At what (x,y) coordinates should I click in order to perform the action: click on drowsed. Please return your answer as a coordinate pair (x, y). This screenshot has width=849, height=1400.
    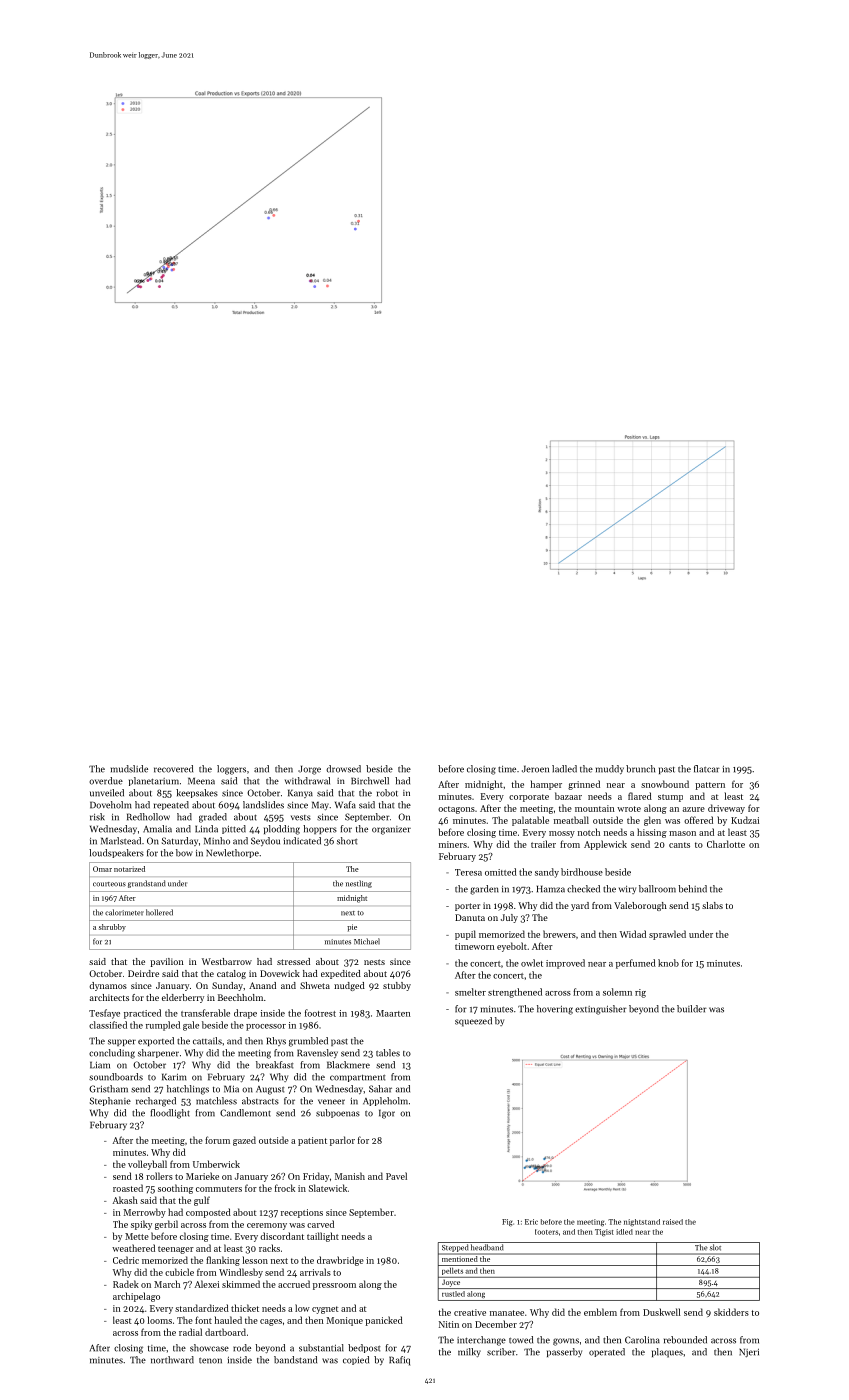
    Looking at the image, I should click on (344, 769).
